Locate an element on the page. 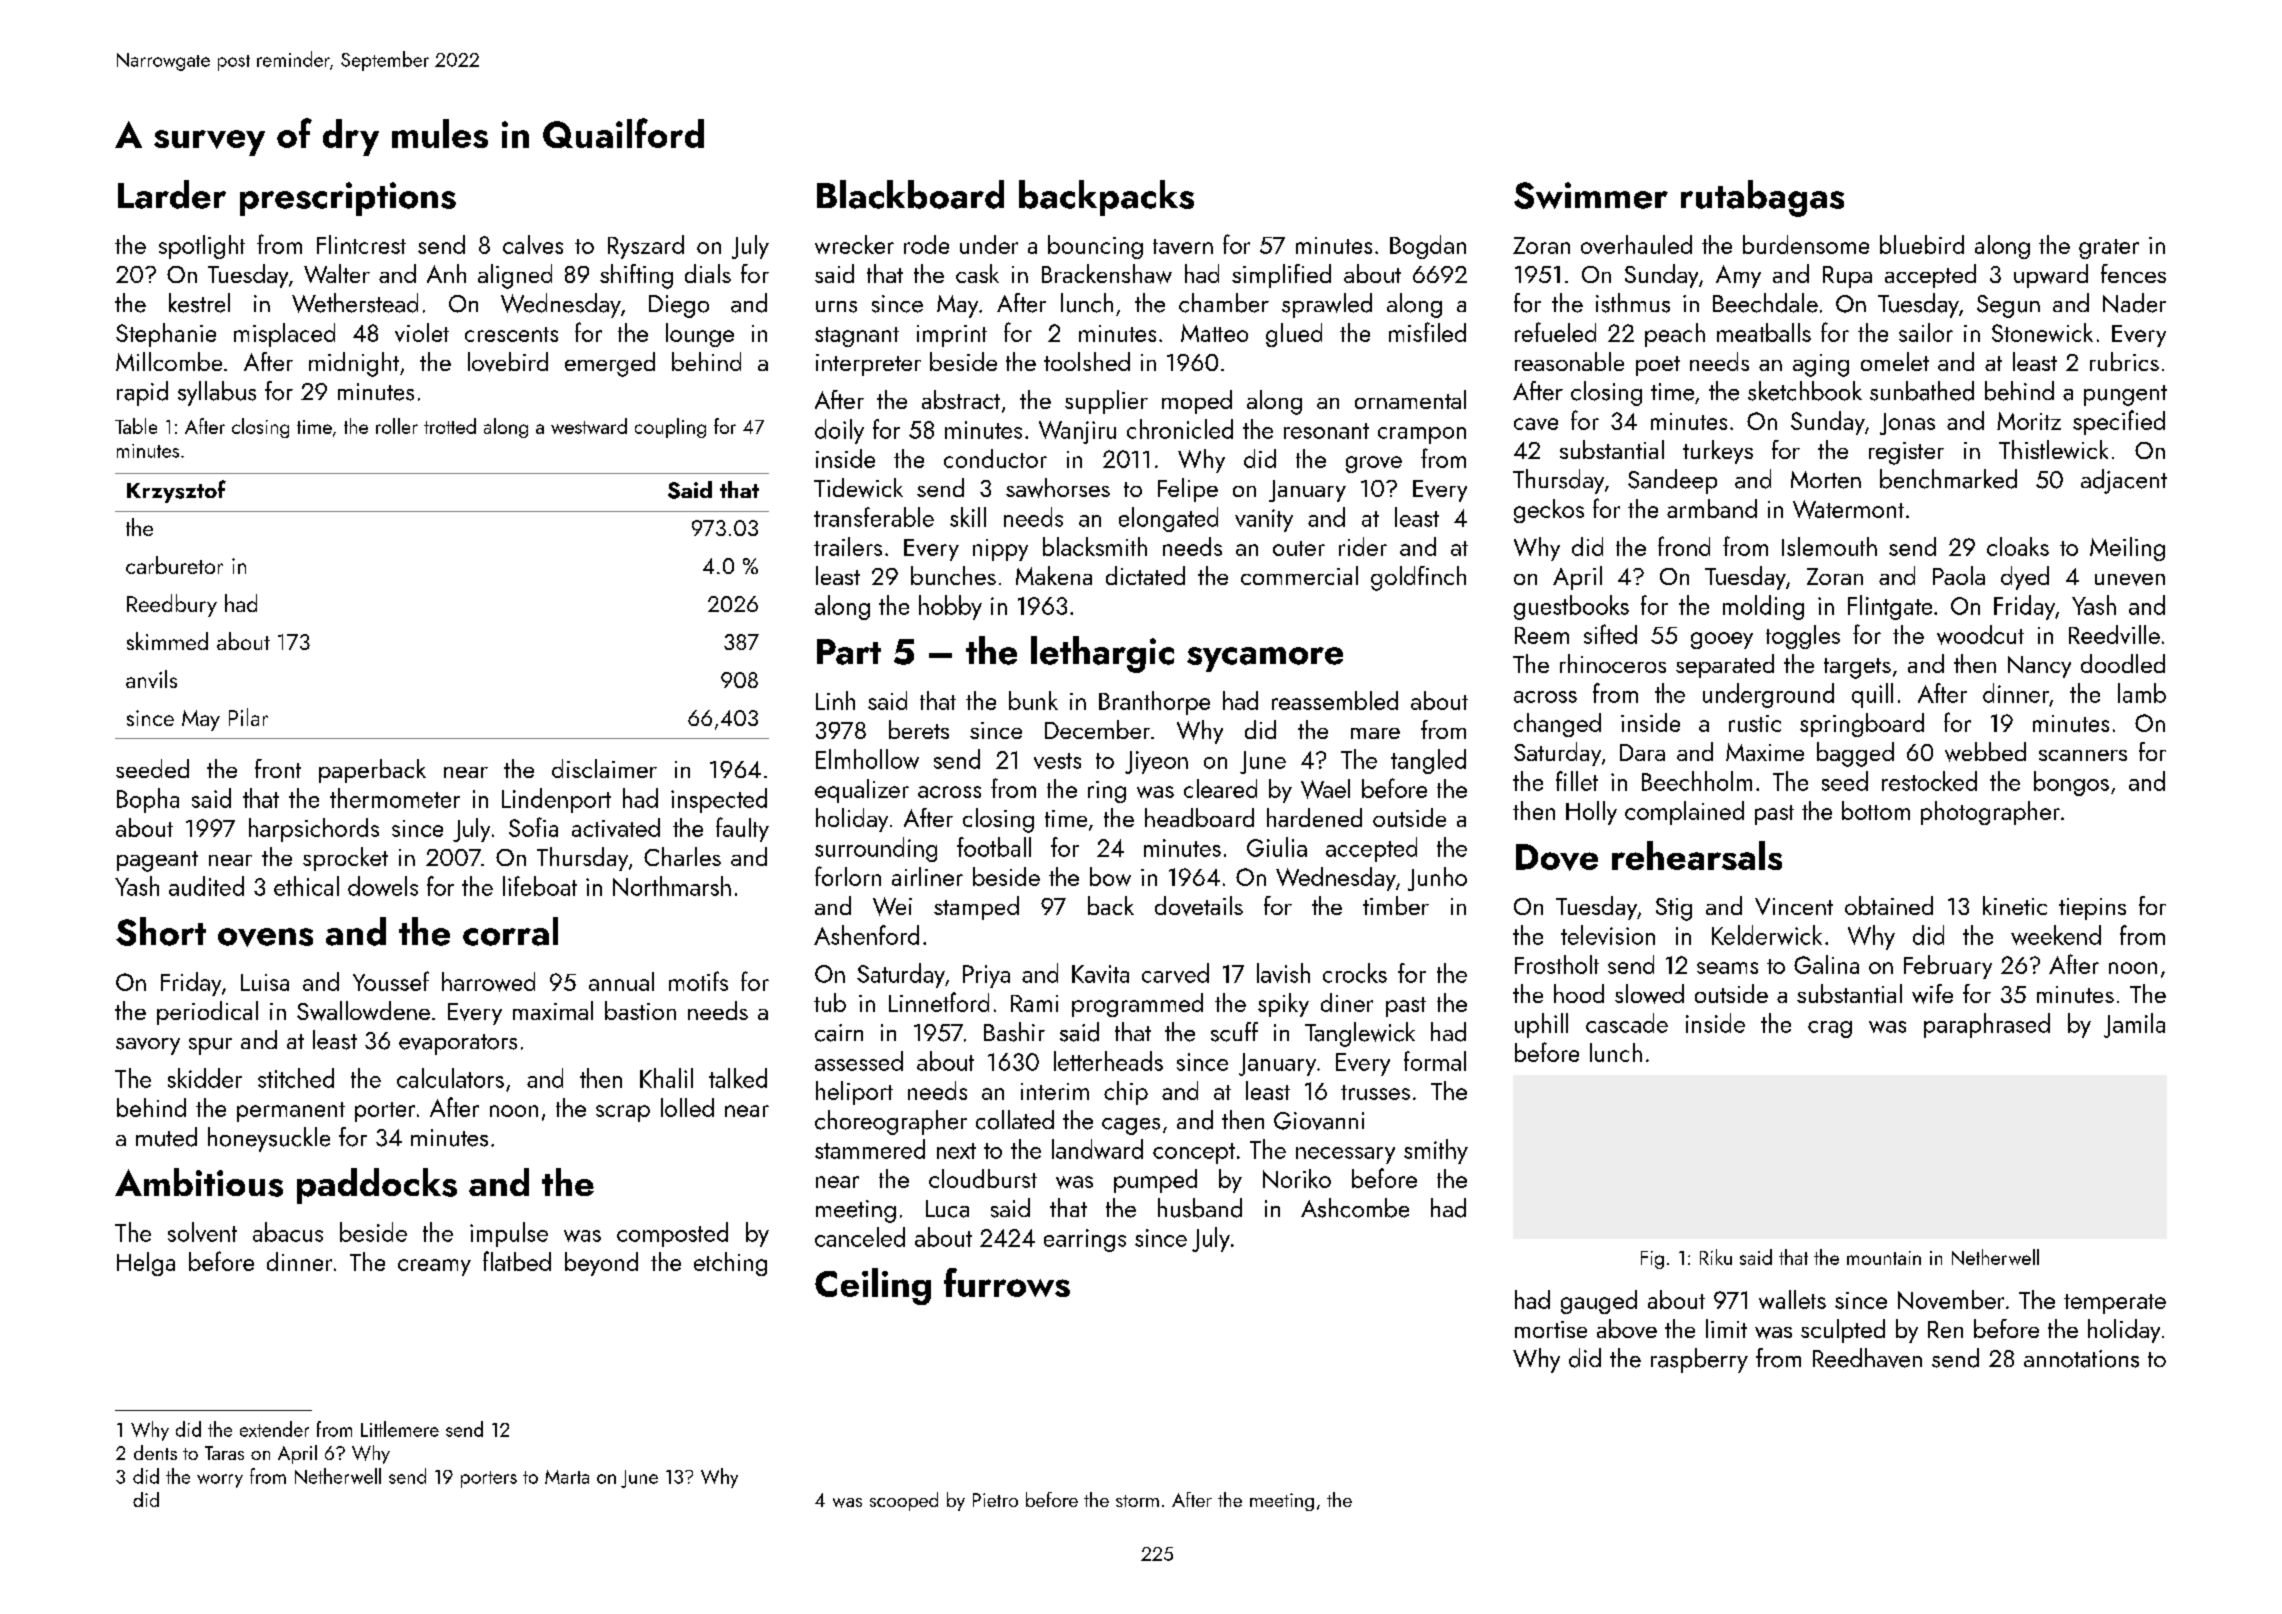 This page has height=1614, width=2282. crag is located at coordinates (1830, 1029).
